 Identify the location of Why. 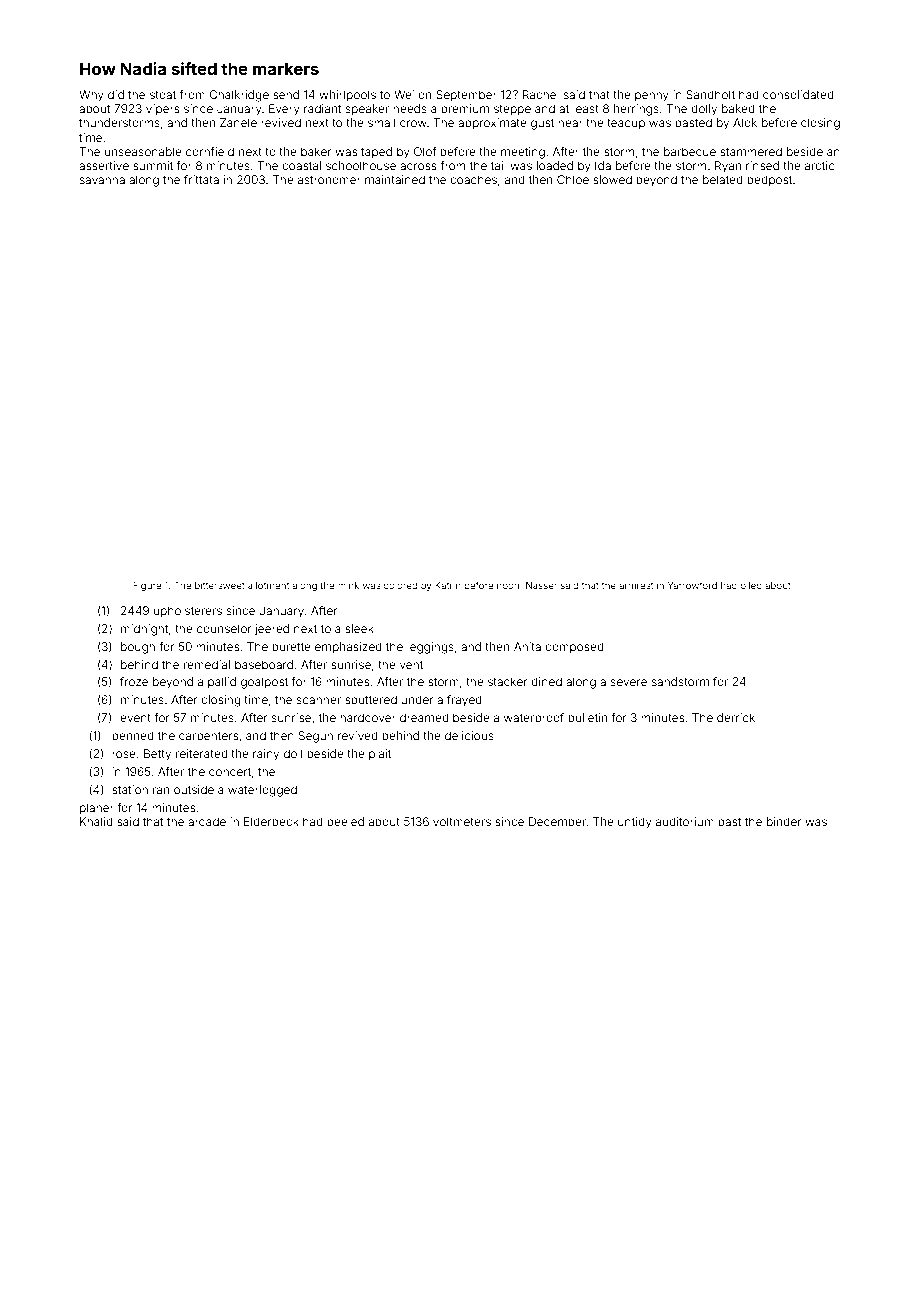
(91, 96).
